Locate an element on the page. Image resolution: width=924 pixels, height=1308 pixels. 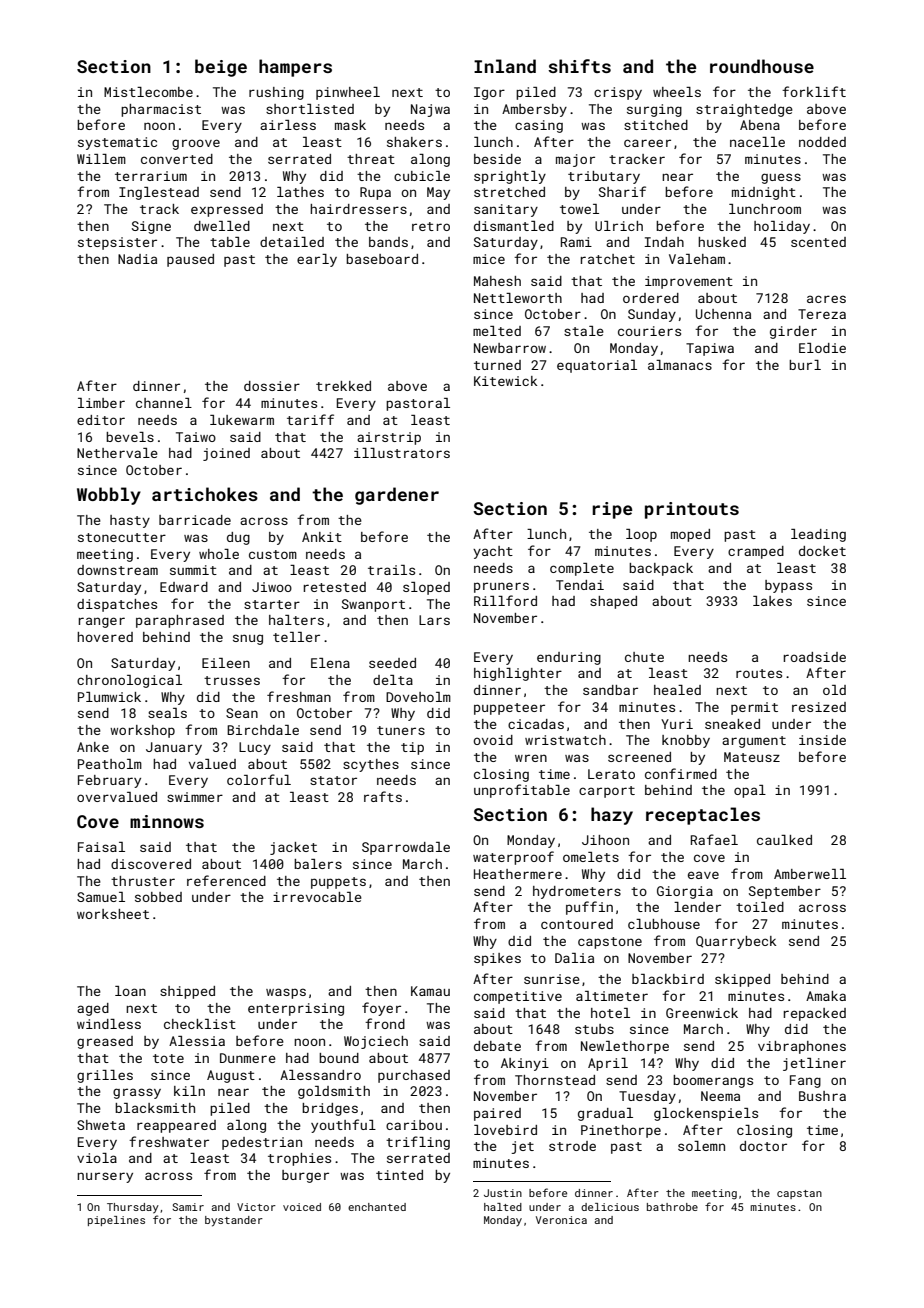
husked is located at coordinates (722, 242).
